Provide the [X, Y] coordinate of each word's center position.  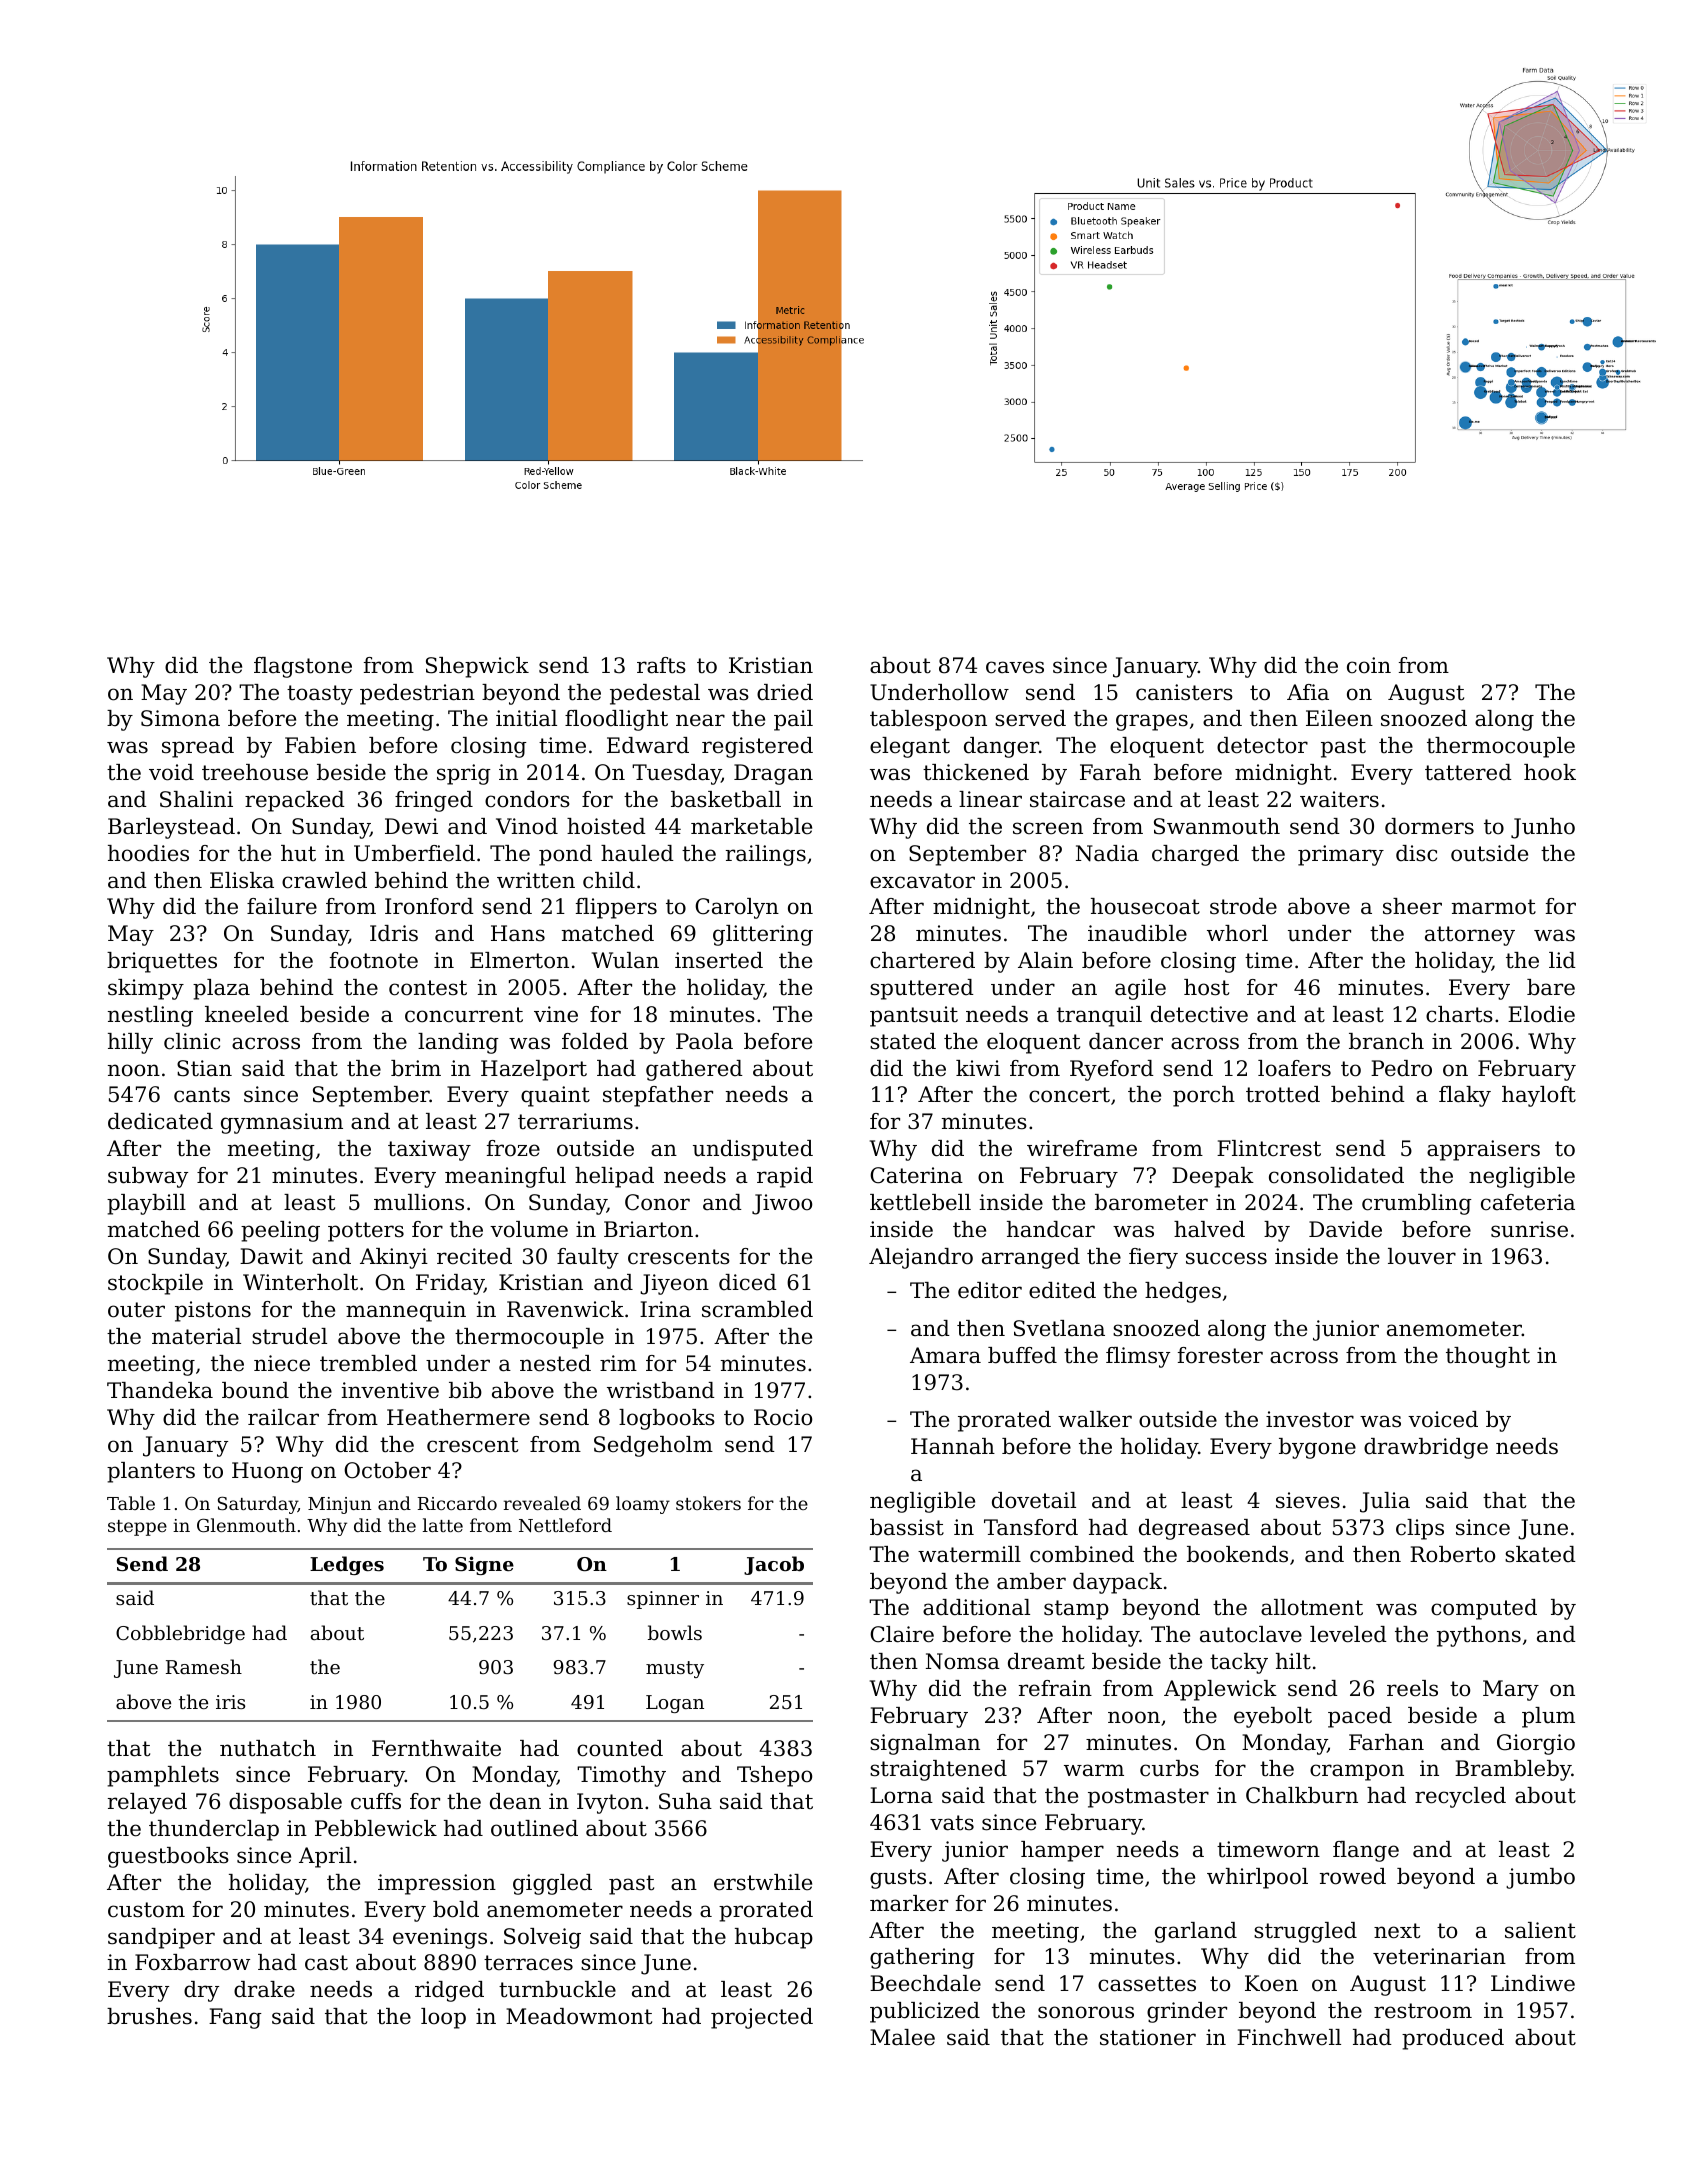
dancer [1126, 1041]
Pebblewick [376, 1828]
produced [1453, 2039]
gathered [694, 1070]
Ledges [347, 1565]
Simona [180, 718]
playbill [146, 1204]
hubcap [774, 1938]
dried [785, 692]
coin [1369, 665]
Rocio [783, 1417]
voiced [1443, 1419]
